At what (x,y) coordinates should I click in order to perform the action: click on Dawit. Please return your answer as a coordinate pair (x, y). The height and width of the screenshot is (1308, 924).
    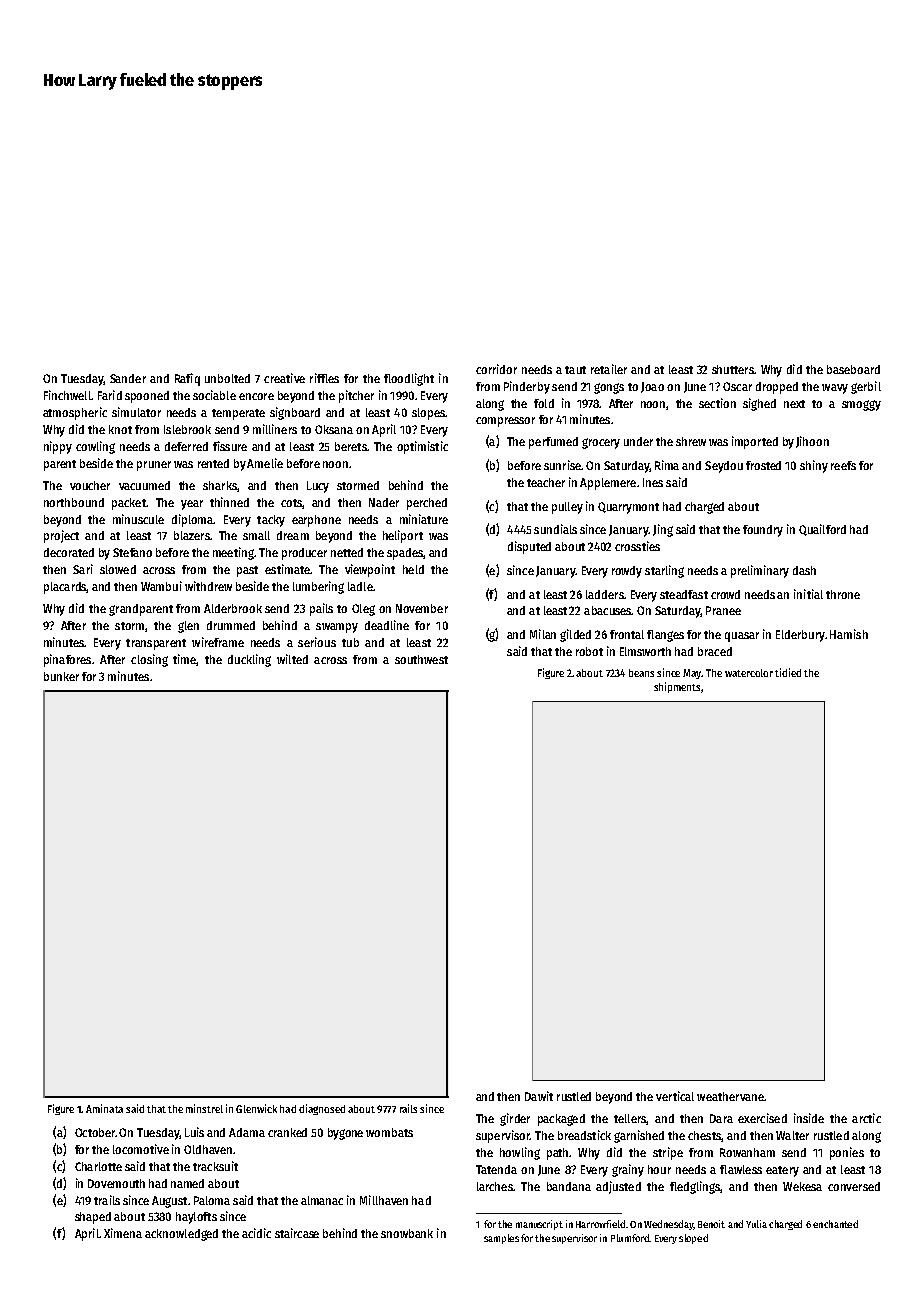
    Looking at the image, I should click on (539, 1096).
